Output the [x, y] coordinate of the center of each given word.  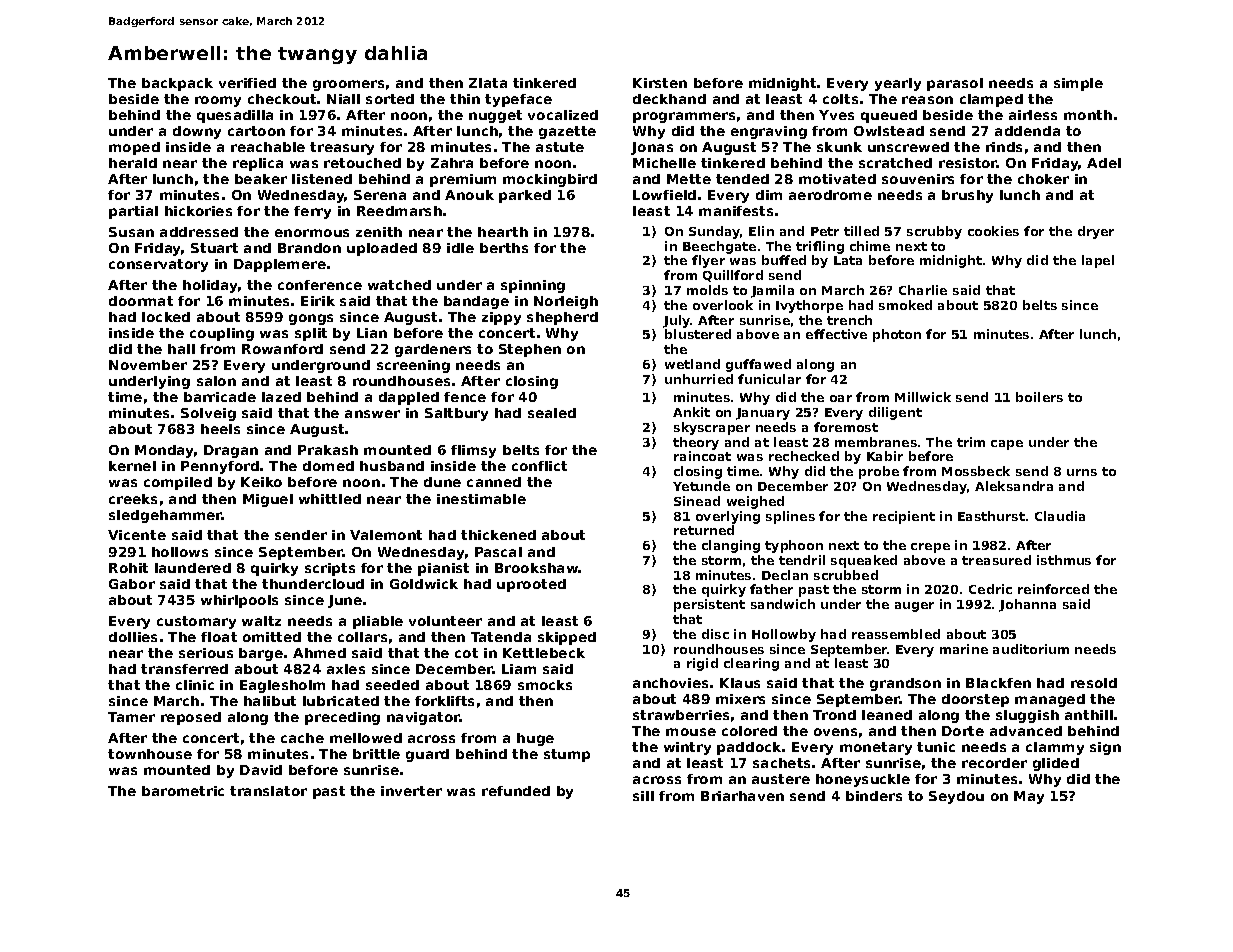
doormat [141, 301]
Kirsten [660, 83]
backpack [177, 84]
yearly [898, 84]
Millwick [923, 397]
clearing [751, 664]
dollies [133, 637]
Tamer [131, 717]
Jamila [772, 291]
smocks [545, 685]
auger [914, 607]
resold [1094, 683]
